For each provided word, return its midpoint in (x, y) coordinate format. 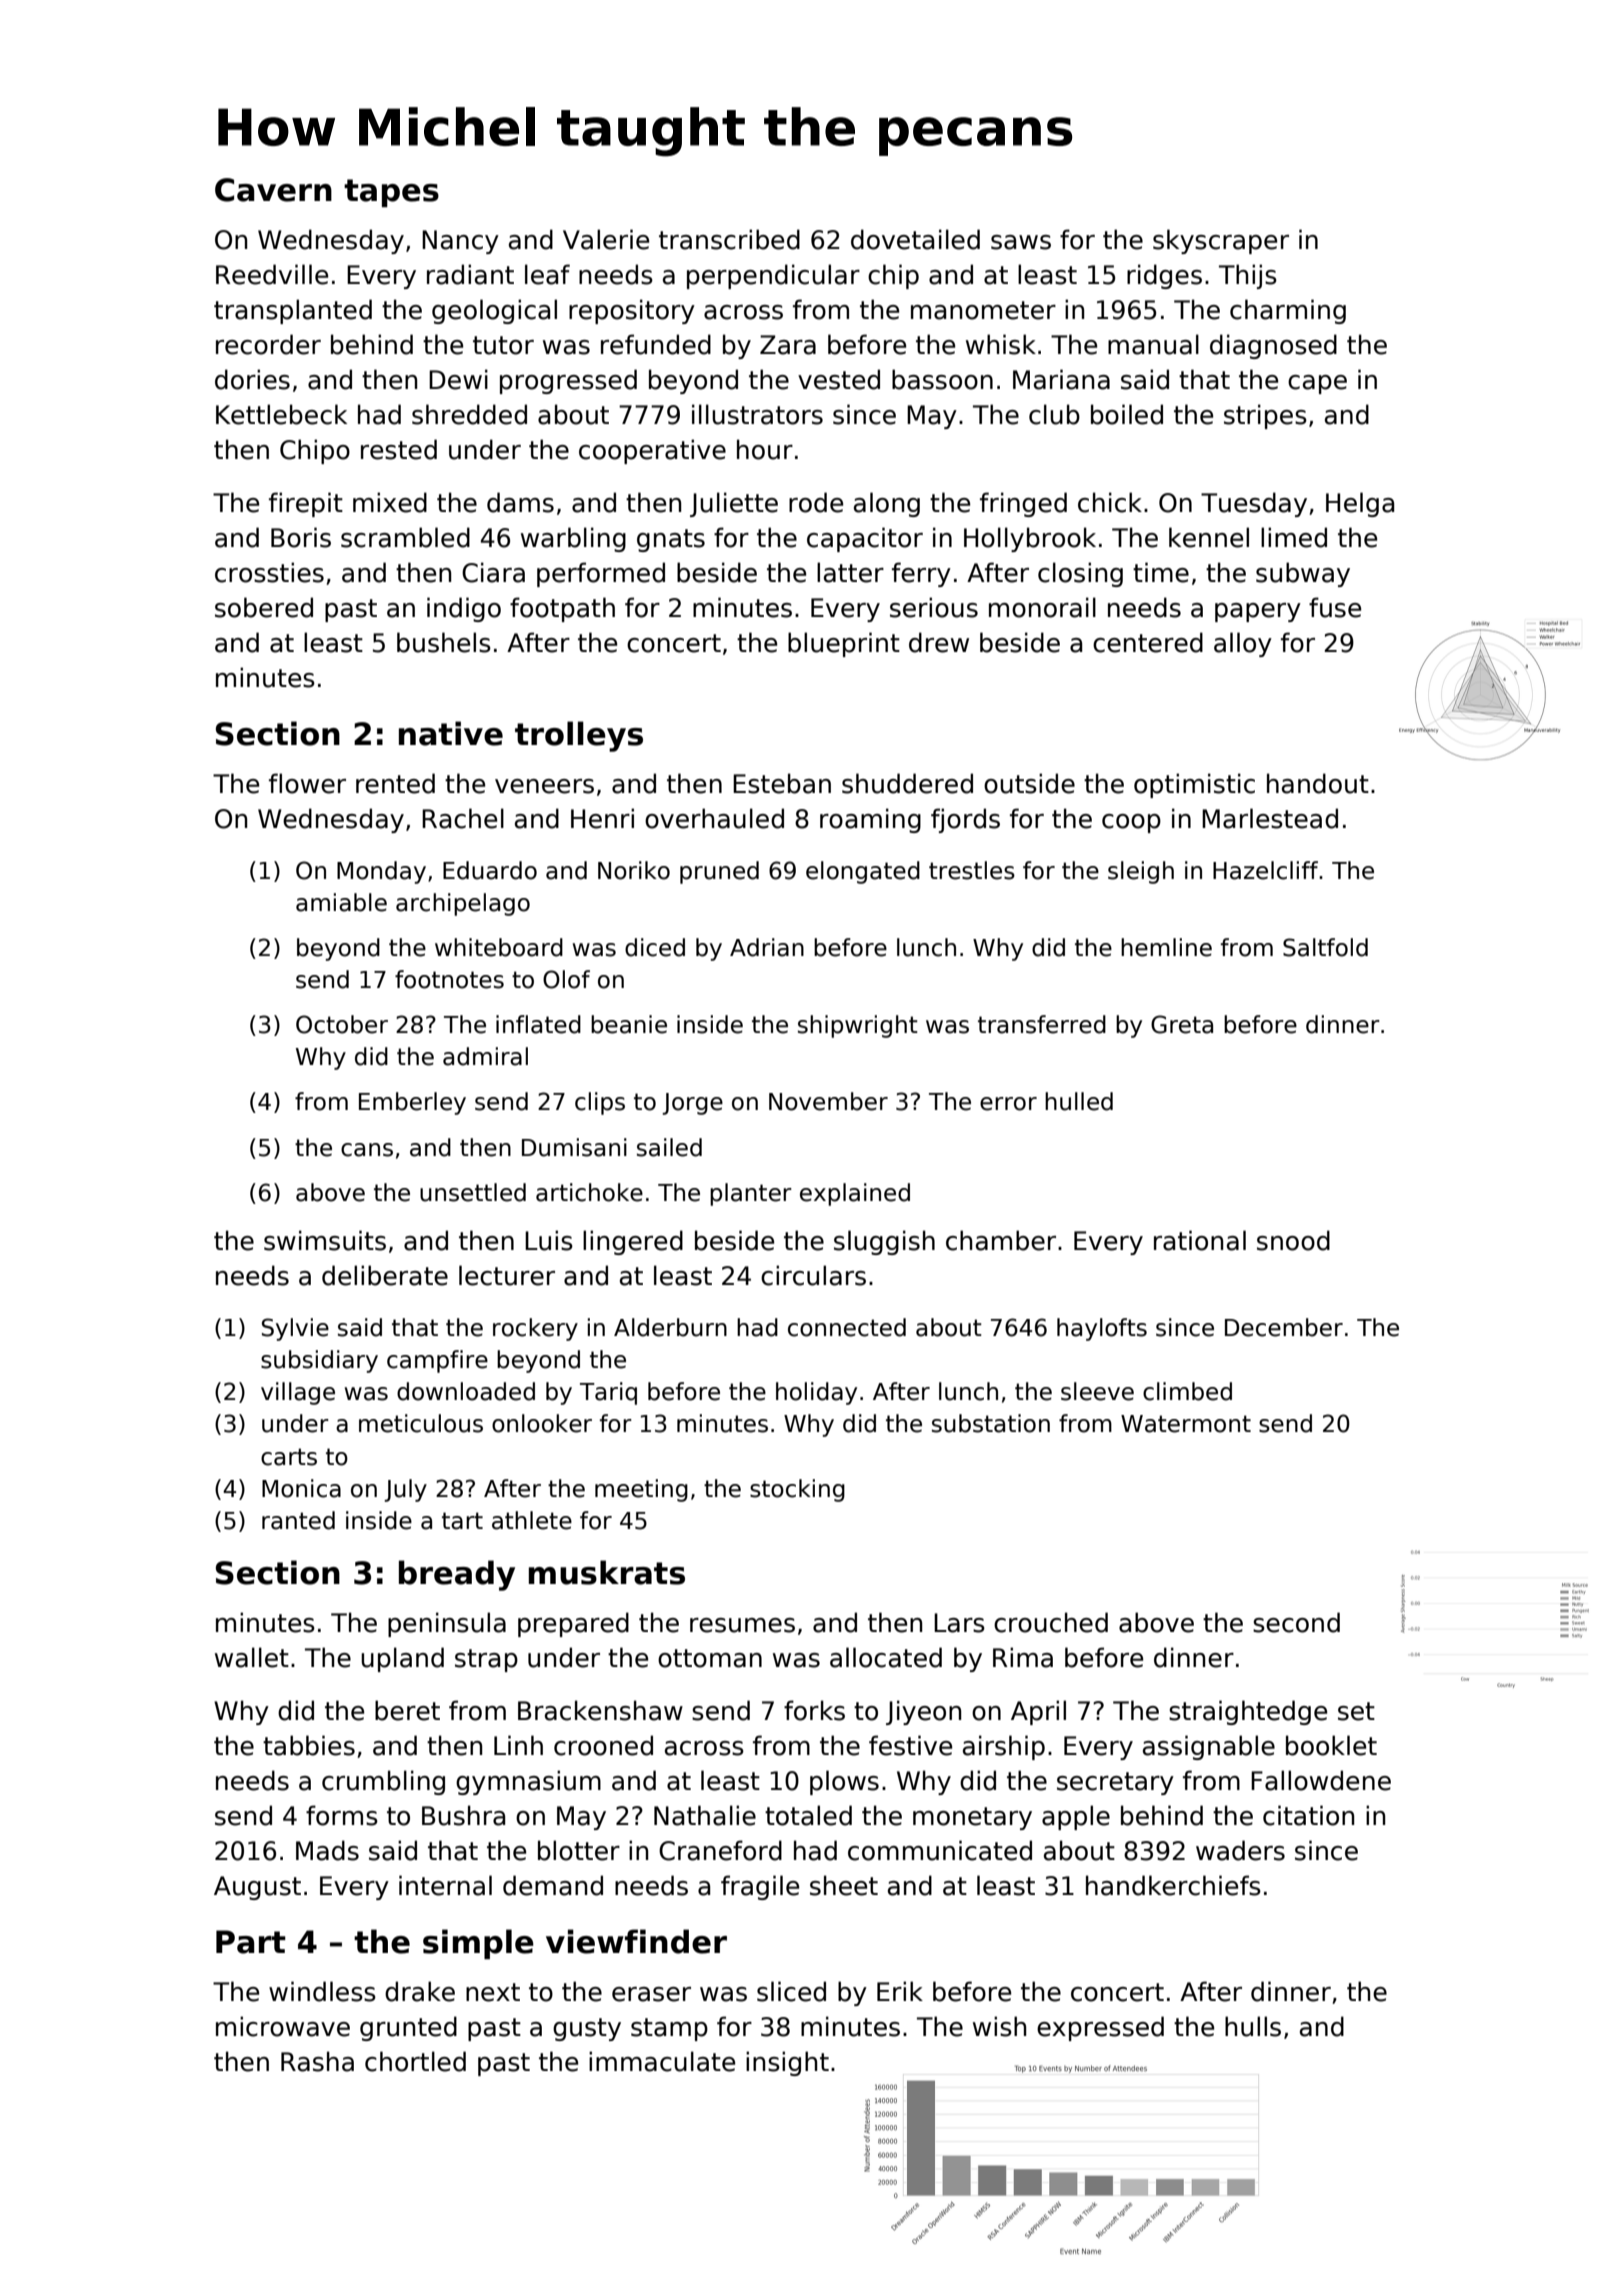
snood (1293, 1240)
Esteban (782, 783)
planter (751, 1194)
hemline (1166, 947)
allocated (886, 1657)
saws (1021, 242)
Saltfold (1325, 947)
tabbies (309, 1745)
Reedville (272, 274)
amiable (341, 902)
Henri (602, 818)
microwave (283, 2026)
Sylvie (295, 1329)
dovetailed (915, 239)
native (451, 733)
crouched (1051, 1622)
